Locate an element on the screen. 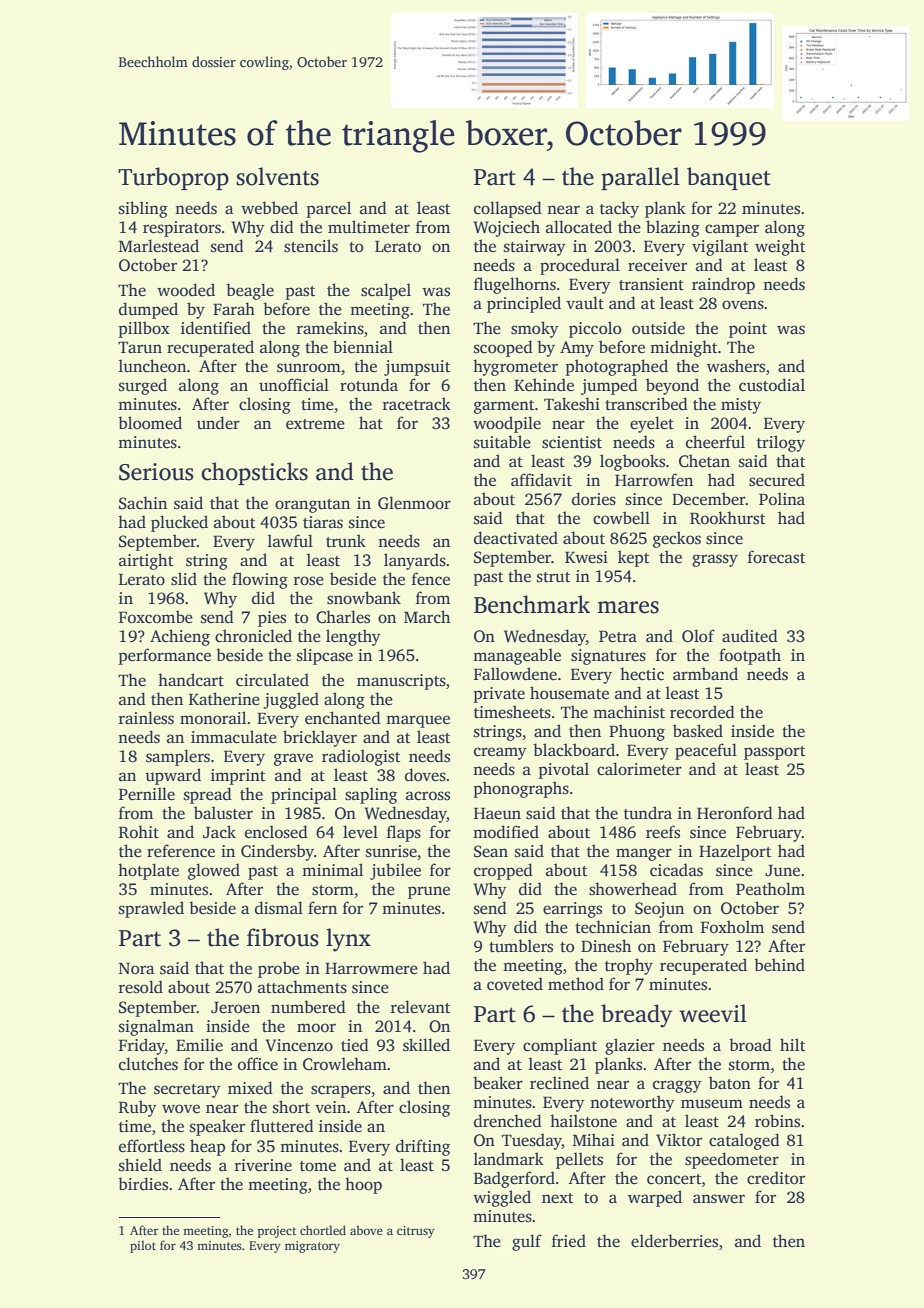 The width and height of the screenshot is (924, 1308). Kehinde is located at coordinates (544, 385).
